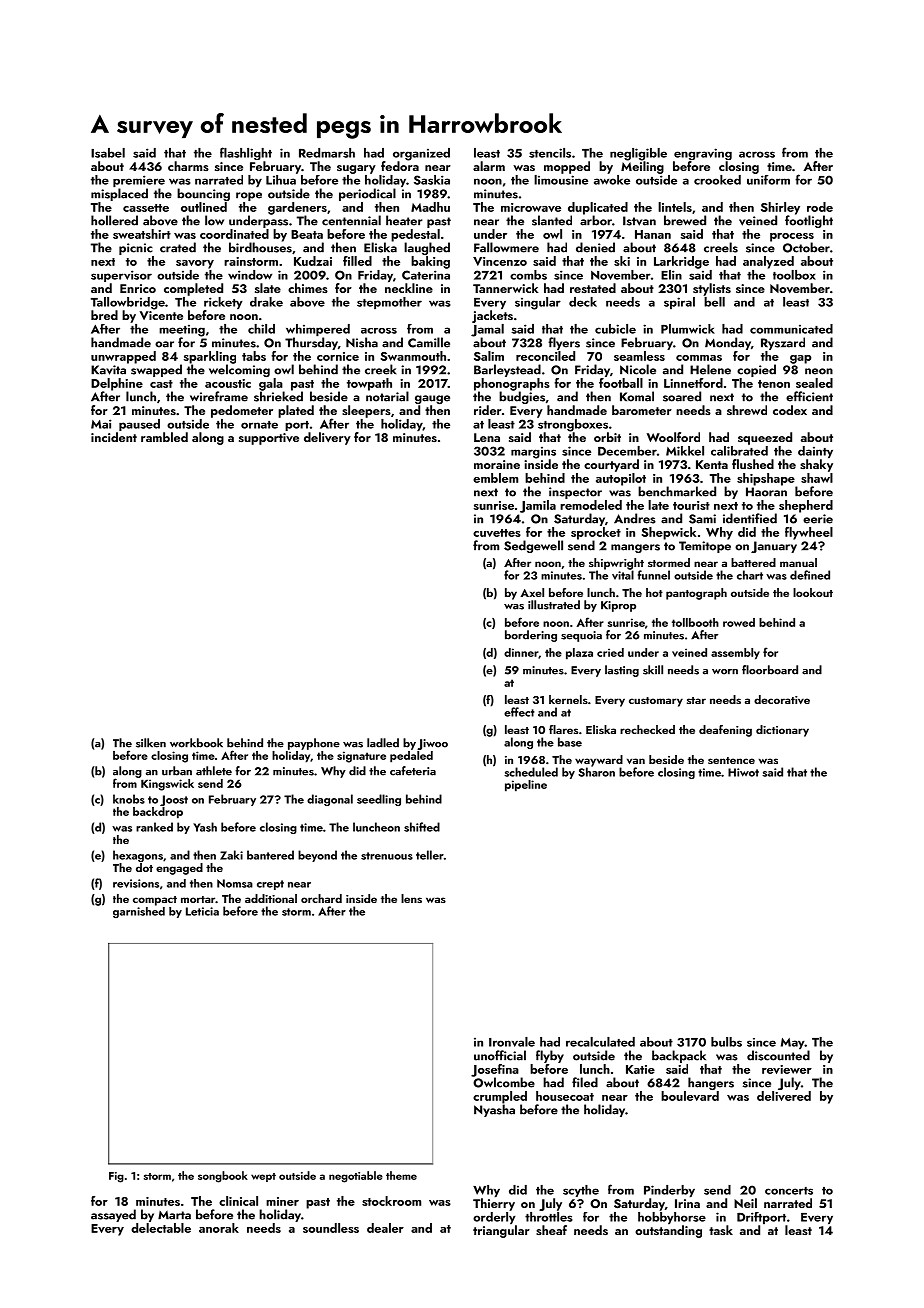 The width and height of the document is (924, 1308). I want to click on May, so click(793, 1043).
